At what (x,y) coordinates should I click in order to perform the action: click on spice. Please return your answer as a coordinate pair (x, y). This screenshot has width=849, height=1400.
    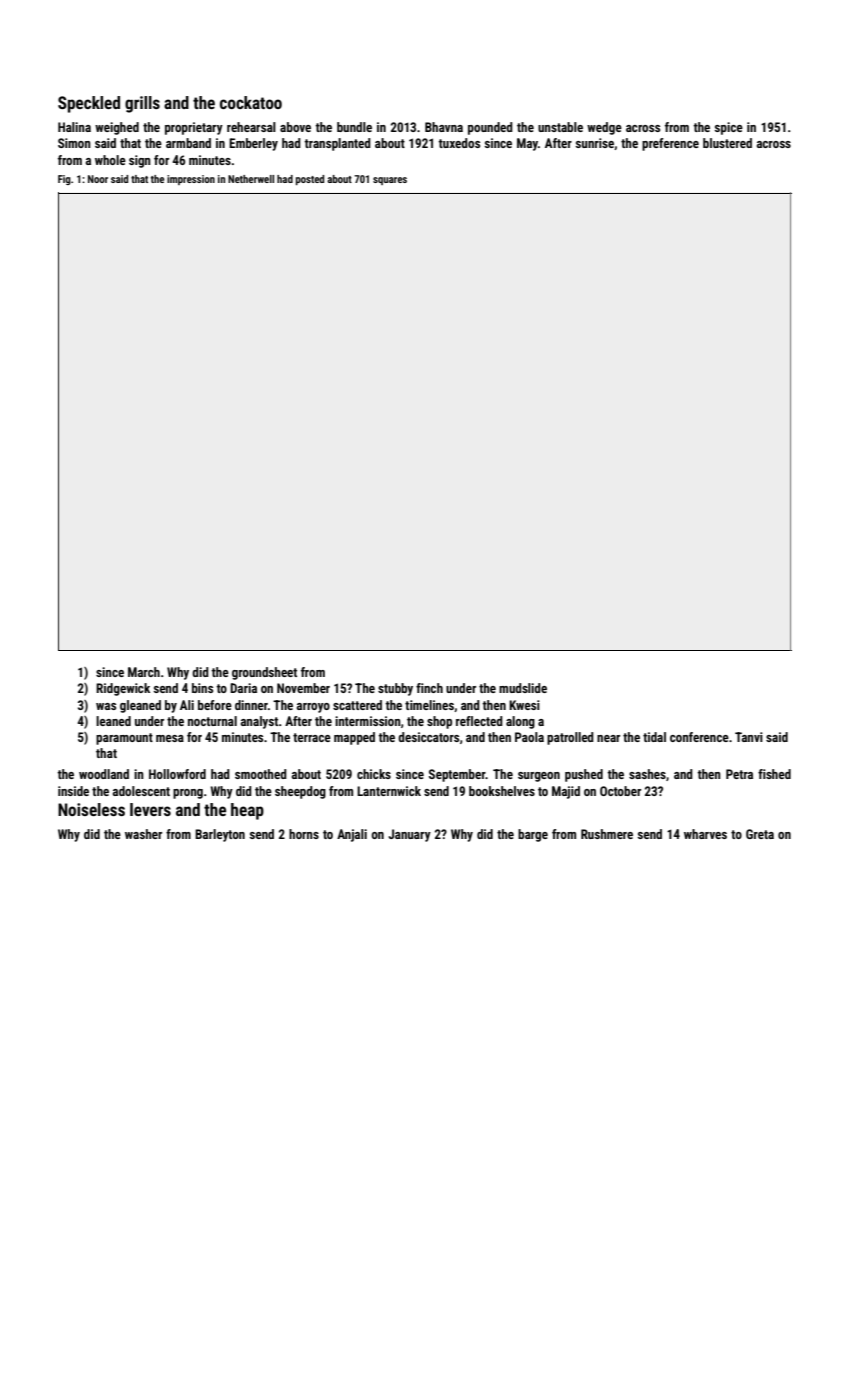
    Looking at the image, I should click on (729, 128).
